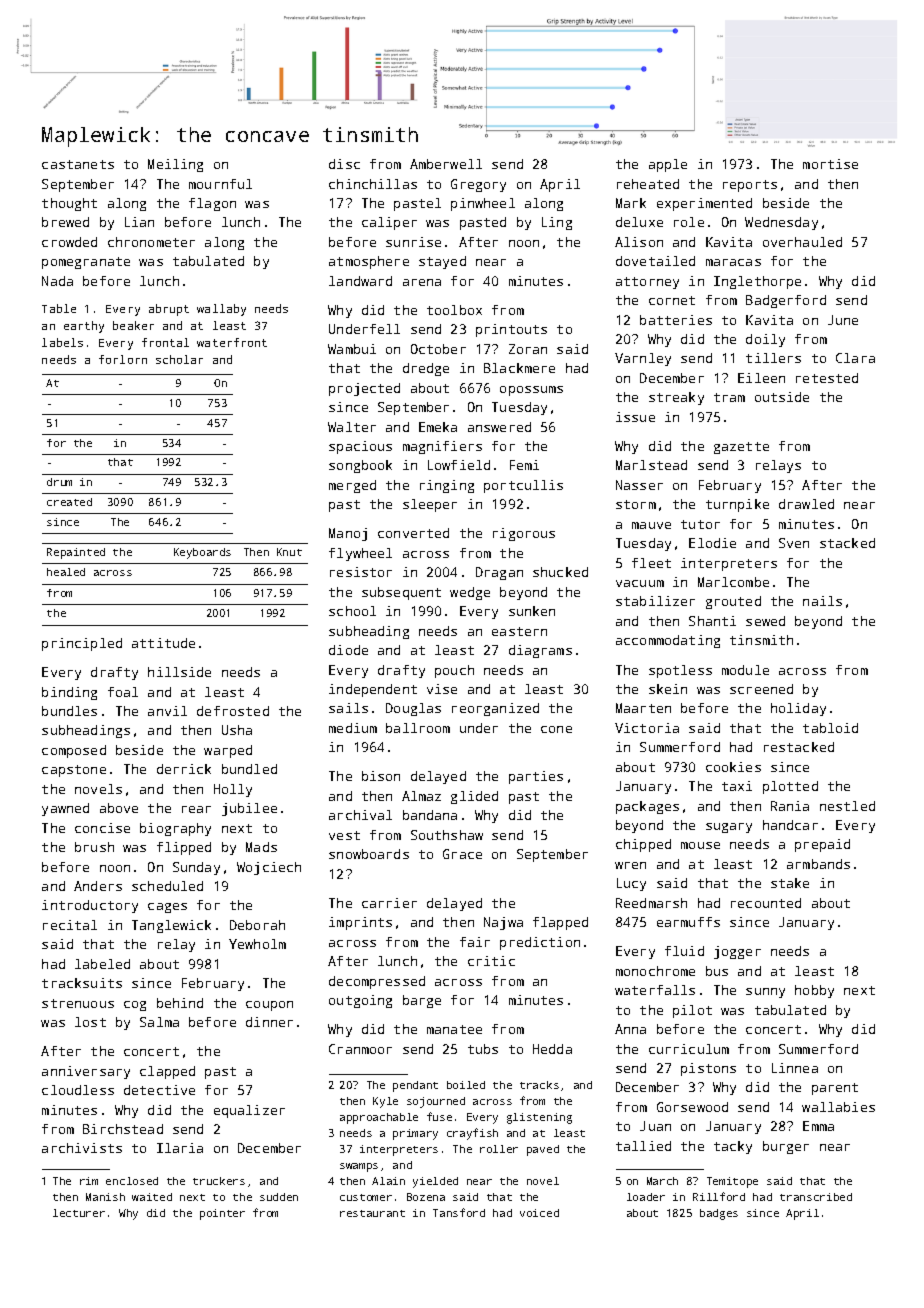 This page has width=924, height=1308. Describe the element at coordinates (454, 310) in the page. I see `toolbox` at that location.
